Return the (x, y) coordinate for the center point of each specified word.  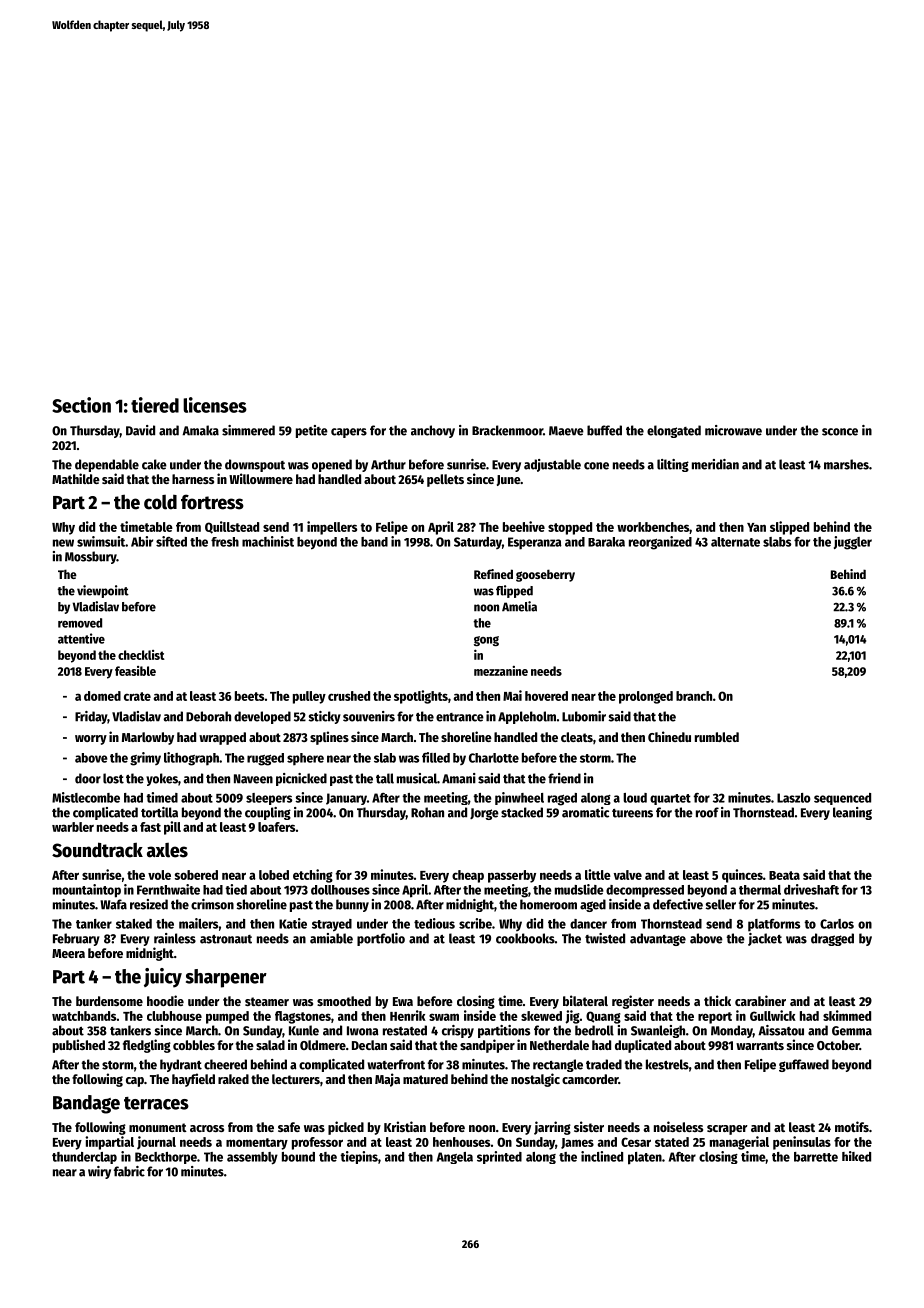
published (79, 1046)
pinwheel (519, 798)
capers (349, 433)
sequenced (842, 799)
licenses (215, 405)
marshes (846, 464)
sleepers (269, 799)
